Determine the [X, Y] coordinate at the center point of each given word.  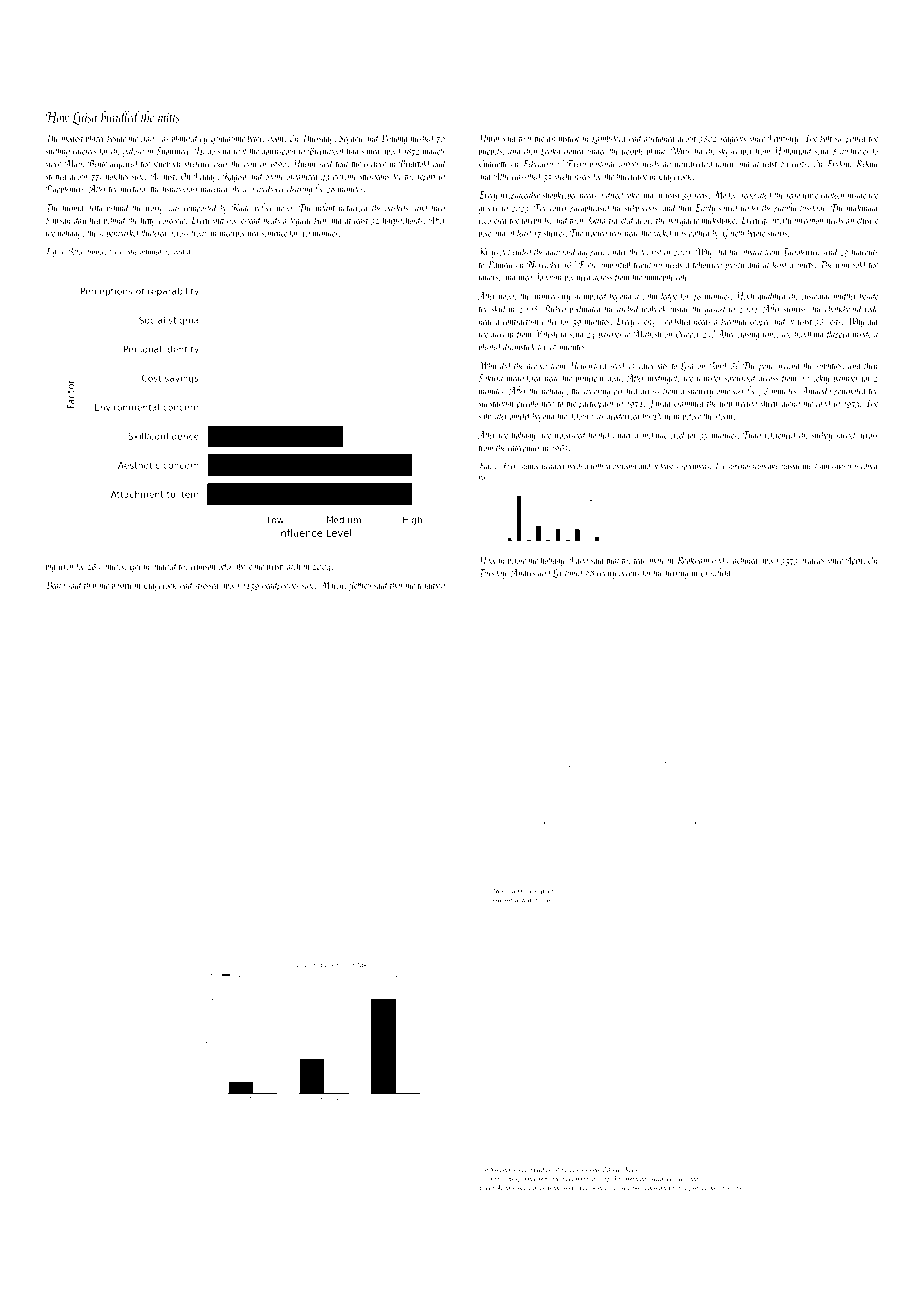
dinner [95, 251]
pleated [490, 347]
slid [489, 1178]
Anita [503, 1188]
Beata [55, 585]
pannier [845, 379]
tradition [431, 585]
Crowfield [716, 573]
